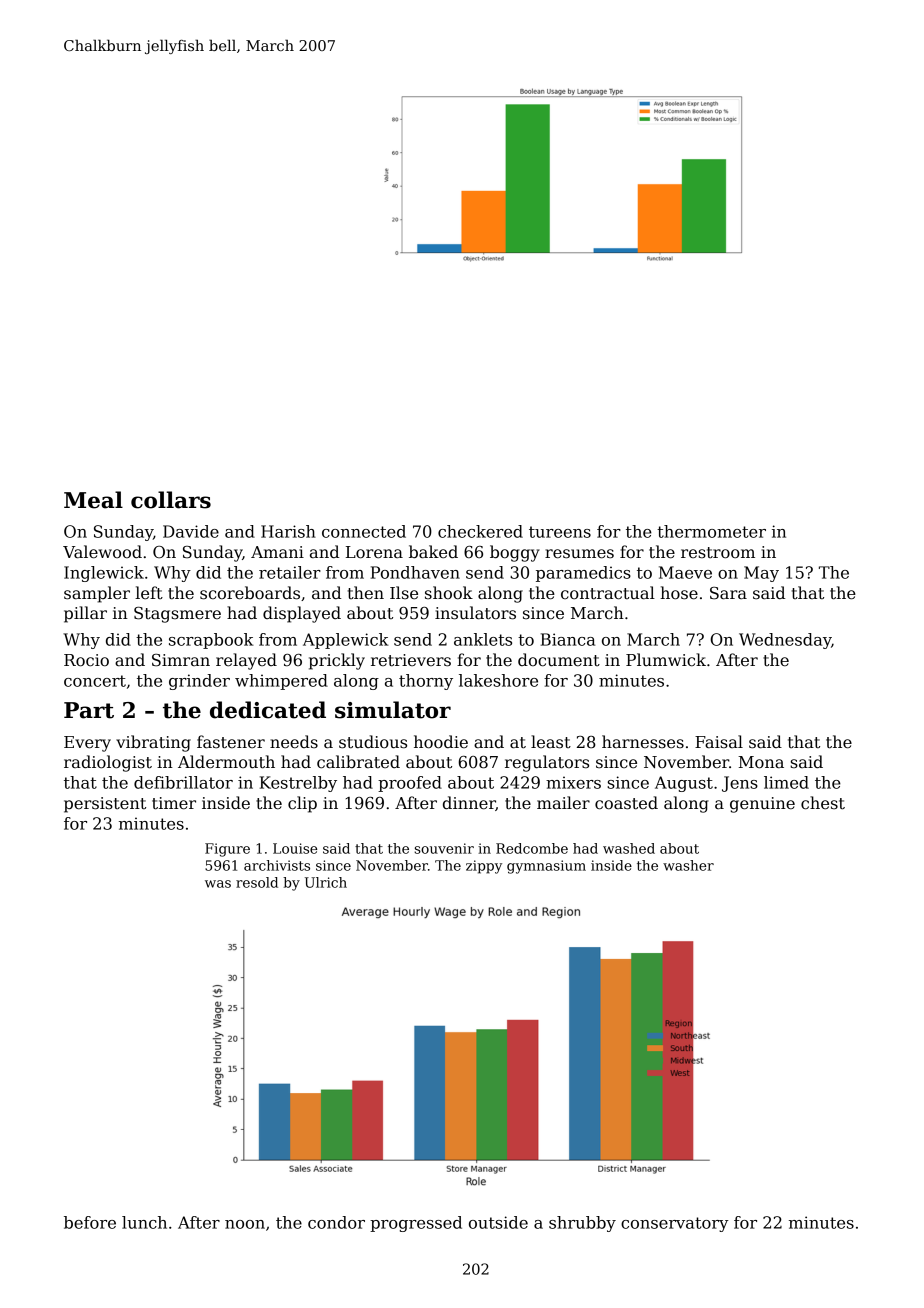 The height and width of the screenshot is (1308, 924). What do you see at coordinates (679, 593) in the screenshot?
I see `hose` at bounding box center [679, 593].
